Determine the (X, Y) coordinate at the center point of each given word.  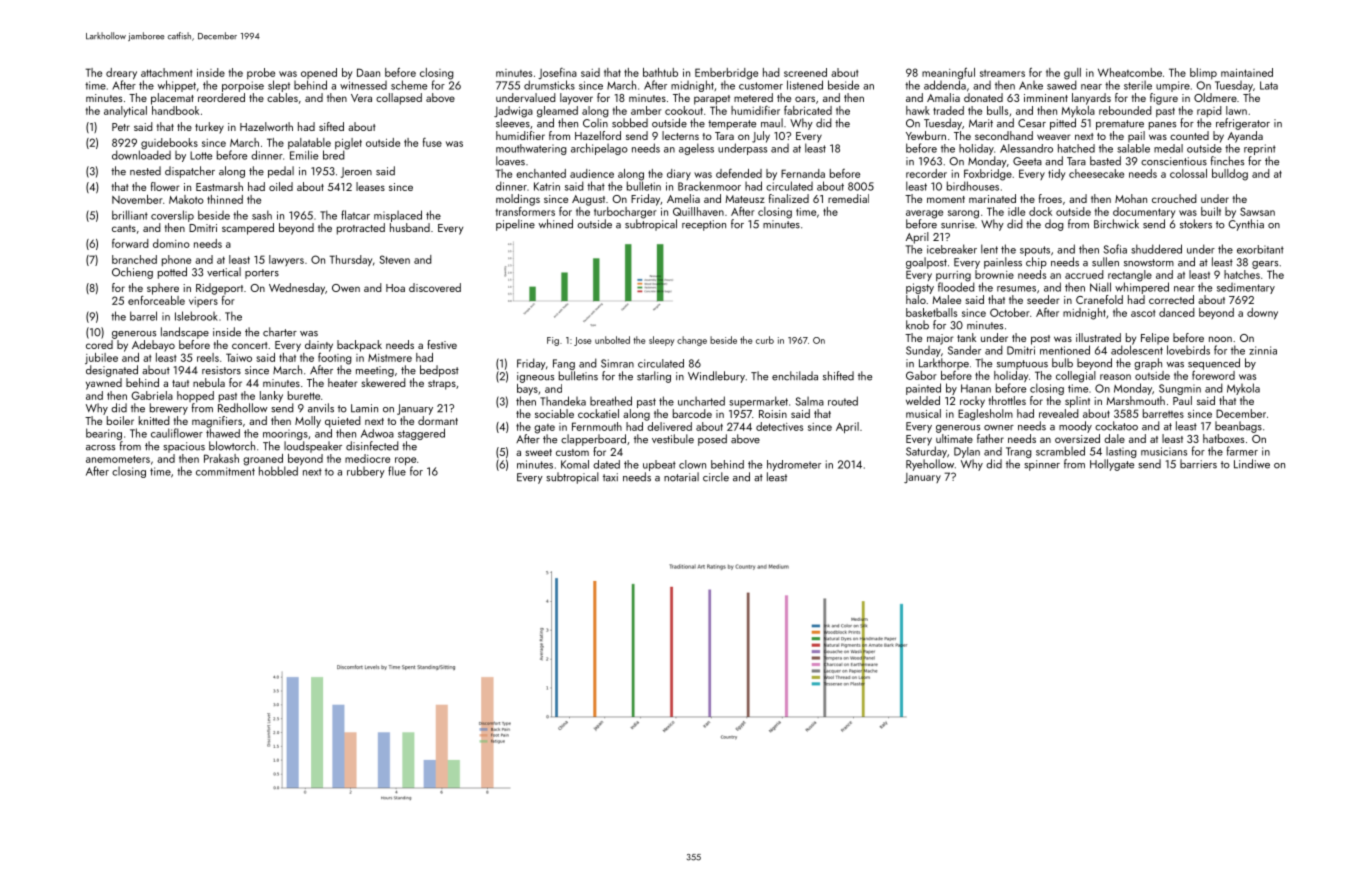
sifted (331, 126)
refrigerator (1243, 124)
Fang (564, 364)
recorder (926, 173)
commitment (225, 471)
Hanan (976, 388)
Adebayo (153, 346)
